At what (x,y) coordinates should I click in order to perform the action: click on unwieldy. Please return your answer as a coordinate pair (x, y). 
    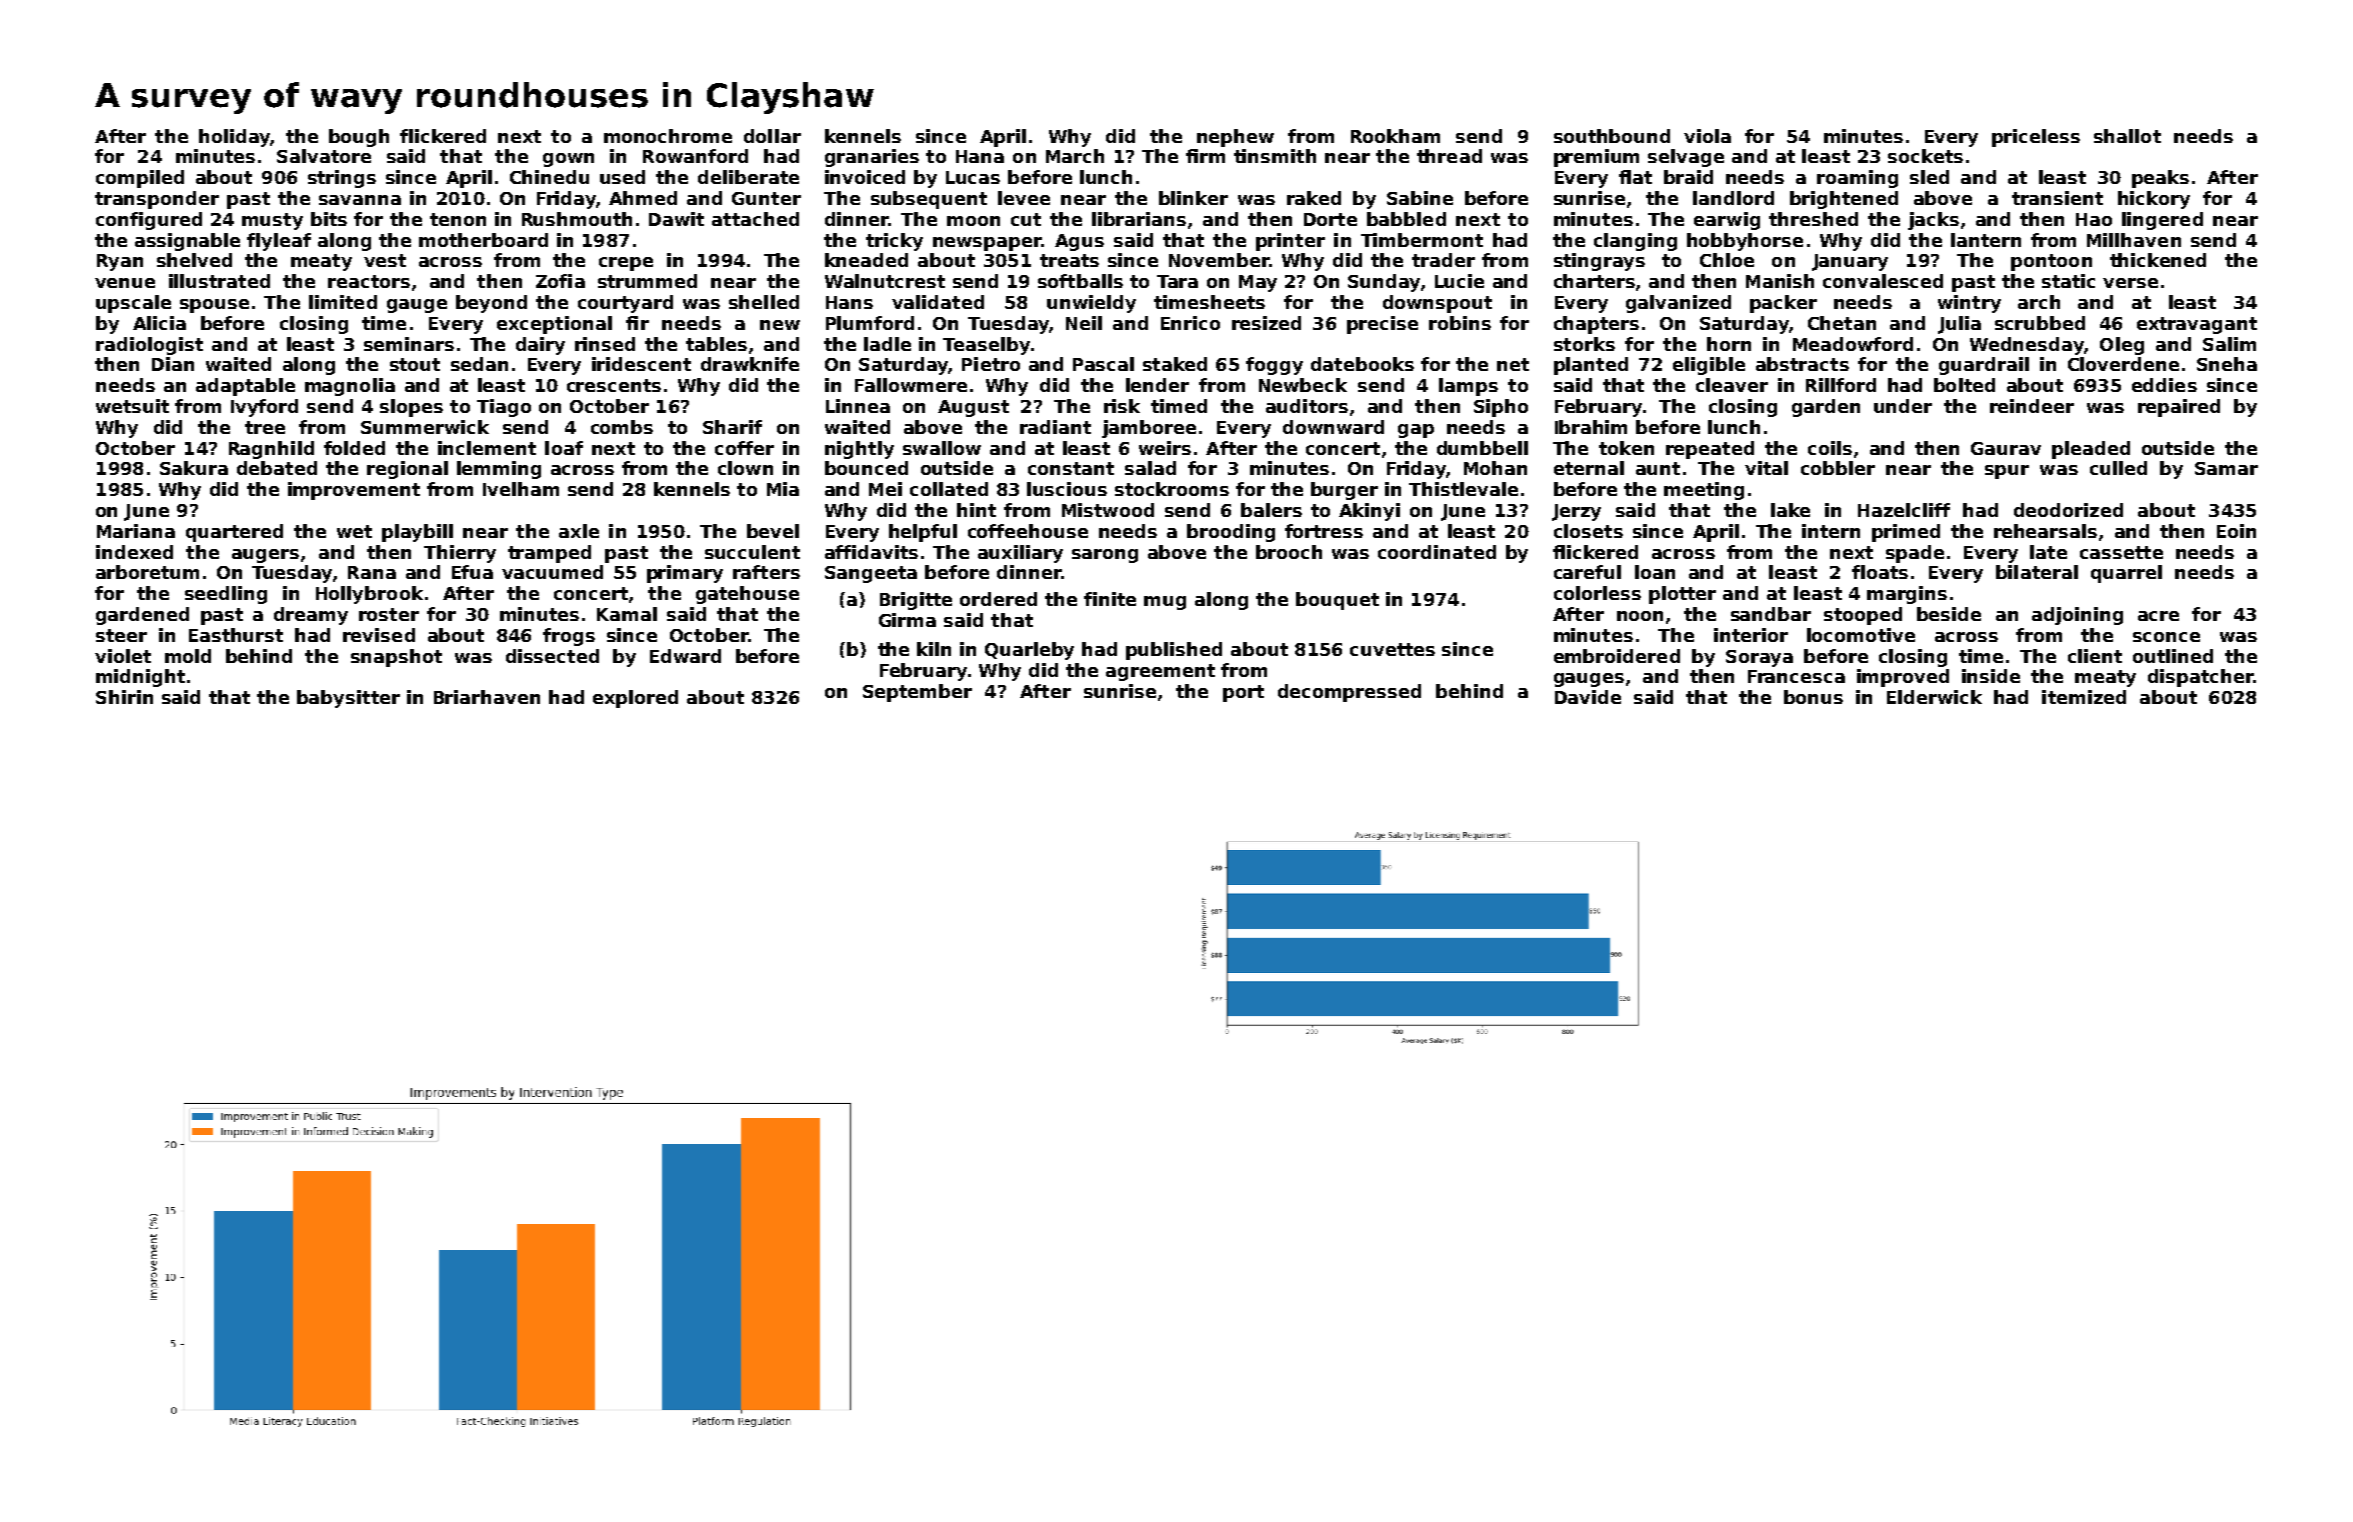
    Looking at the image, I should click on (1091, 304).
